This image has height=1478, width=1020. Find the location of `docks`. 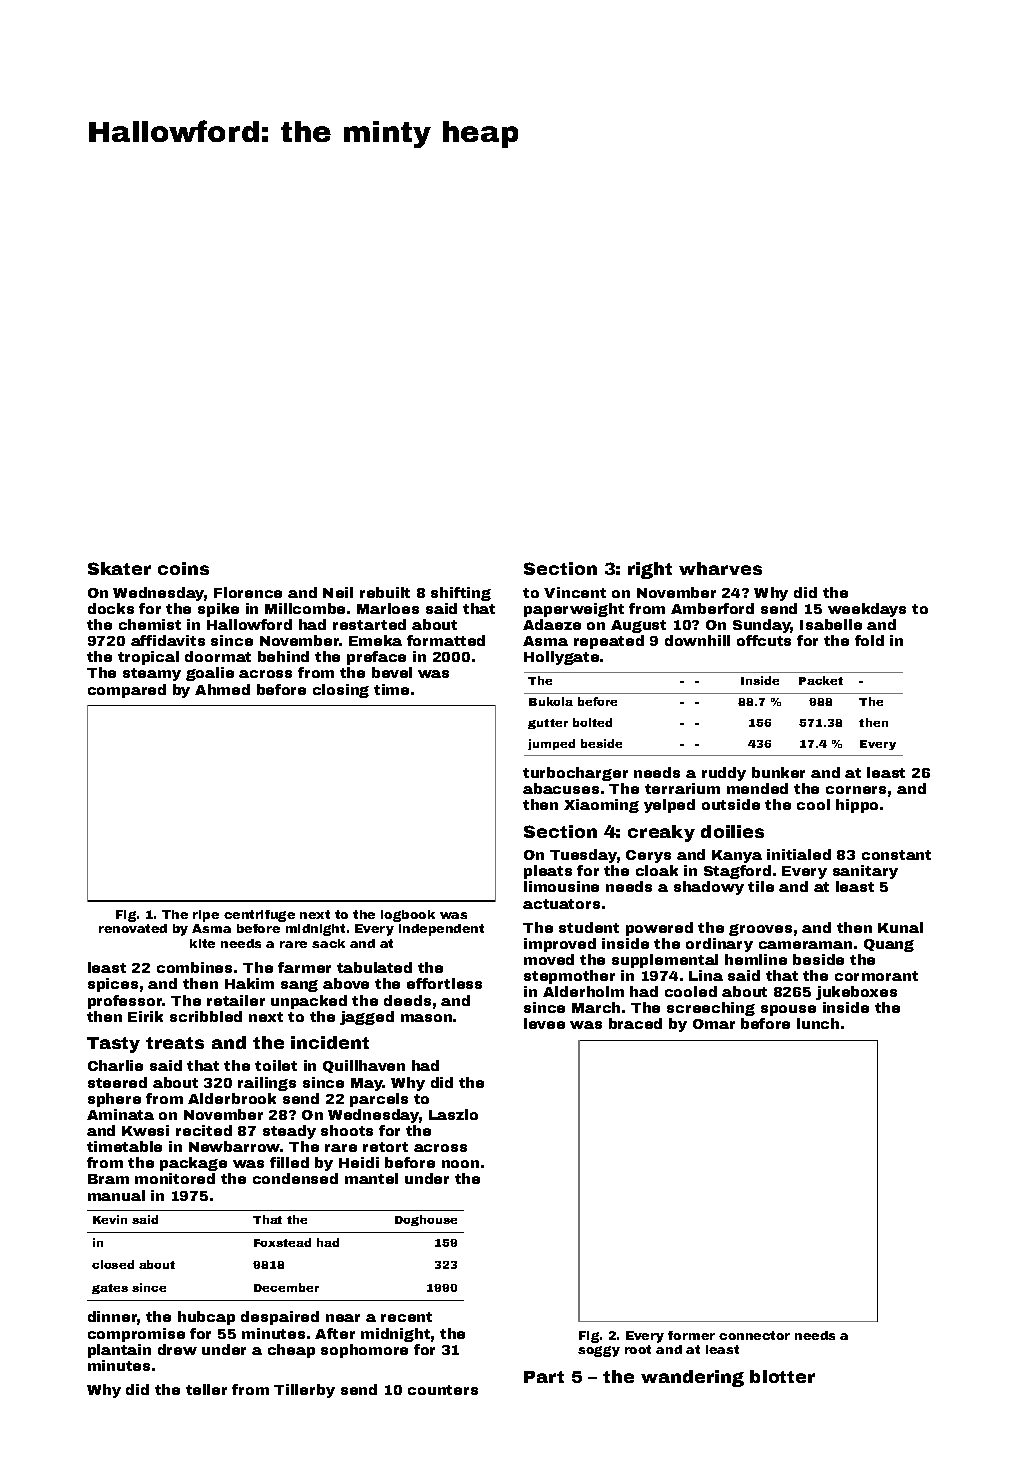

docks is located at coordinates (111, 608).
